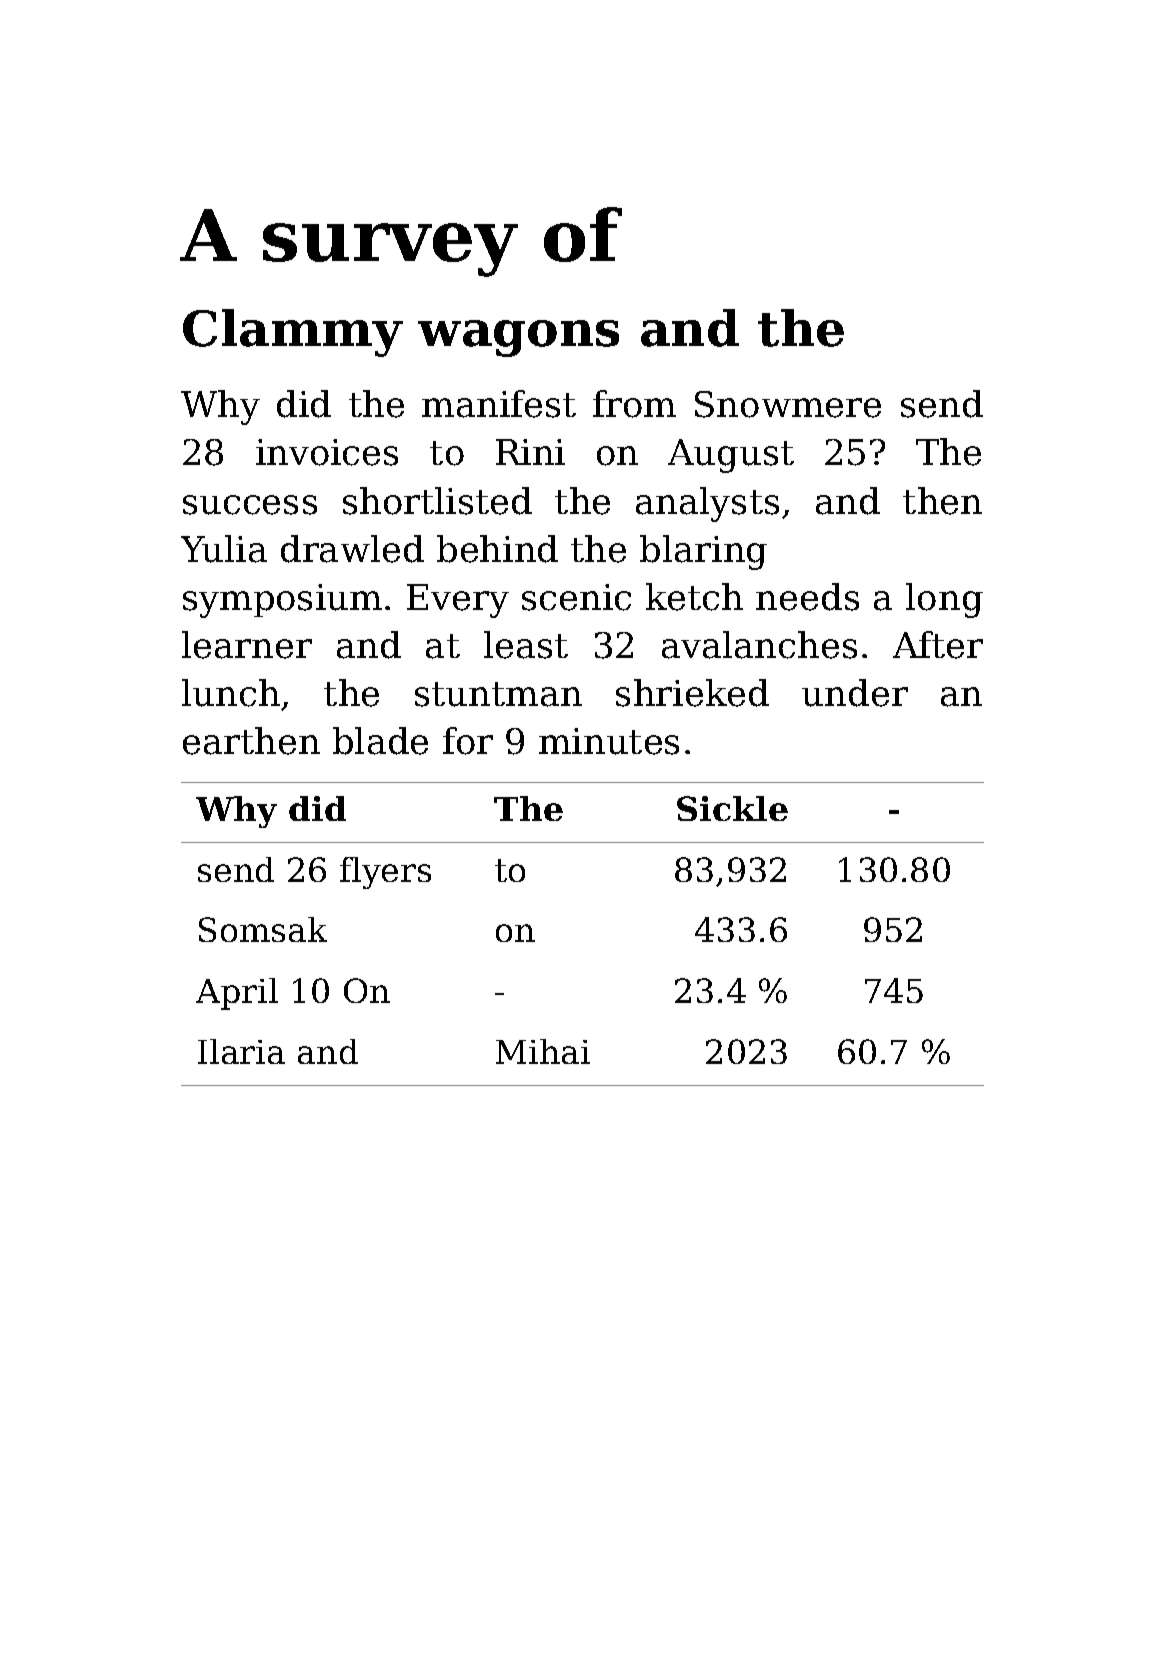 Image resolution: width=1165 pixels, height=1654 pixels. What do you see at coordinates (807, 597) in the page?
I see `needs` at bounding box center [807, 597].
